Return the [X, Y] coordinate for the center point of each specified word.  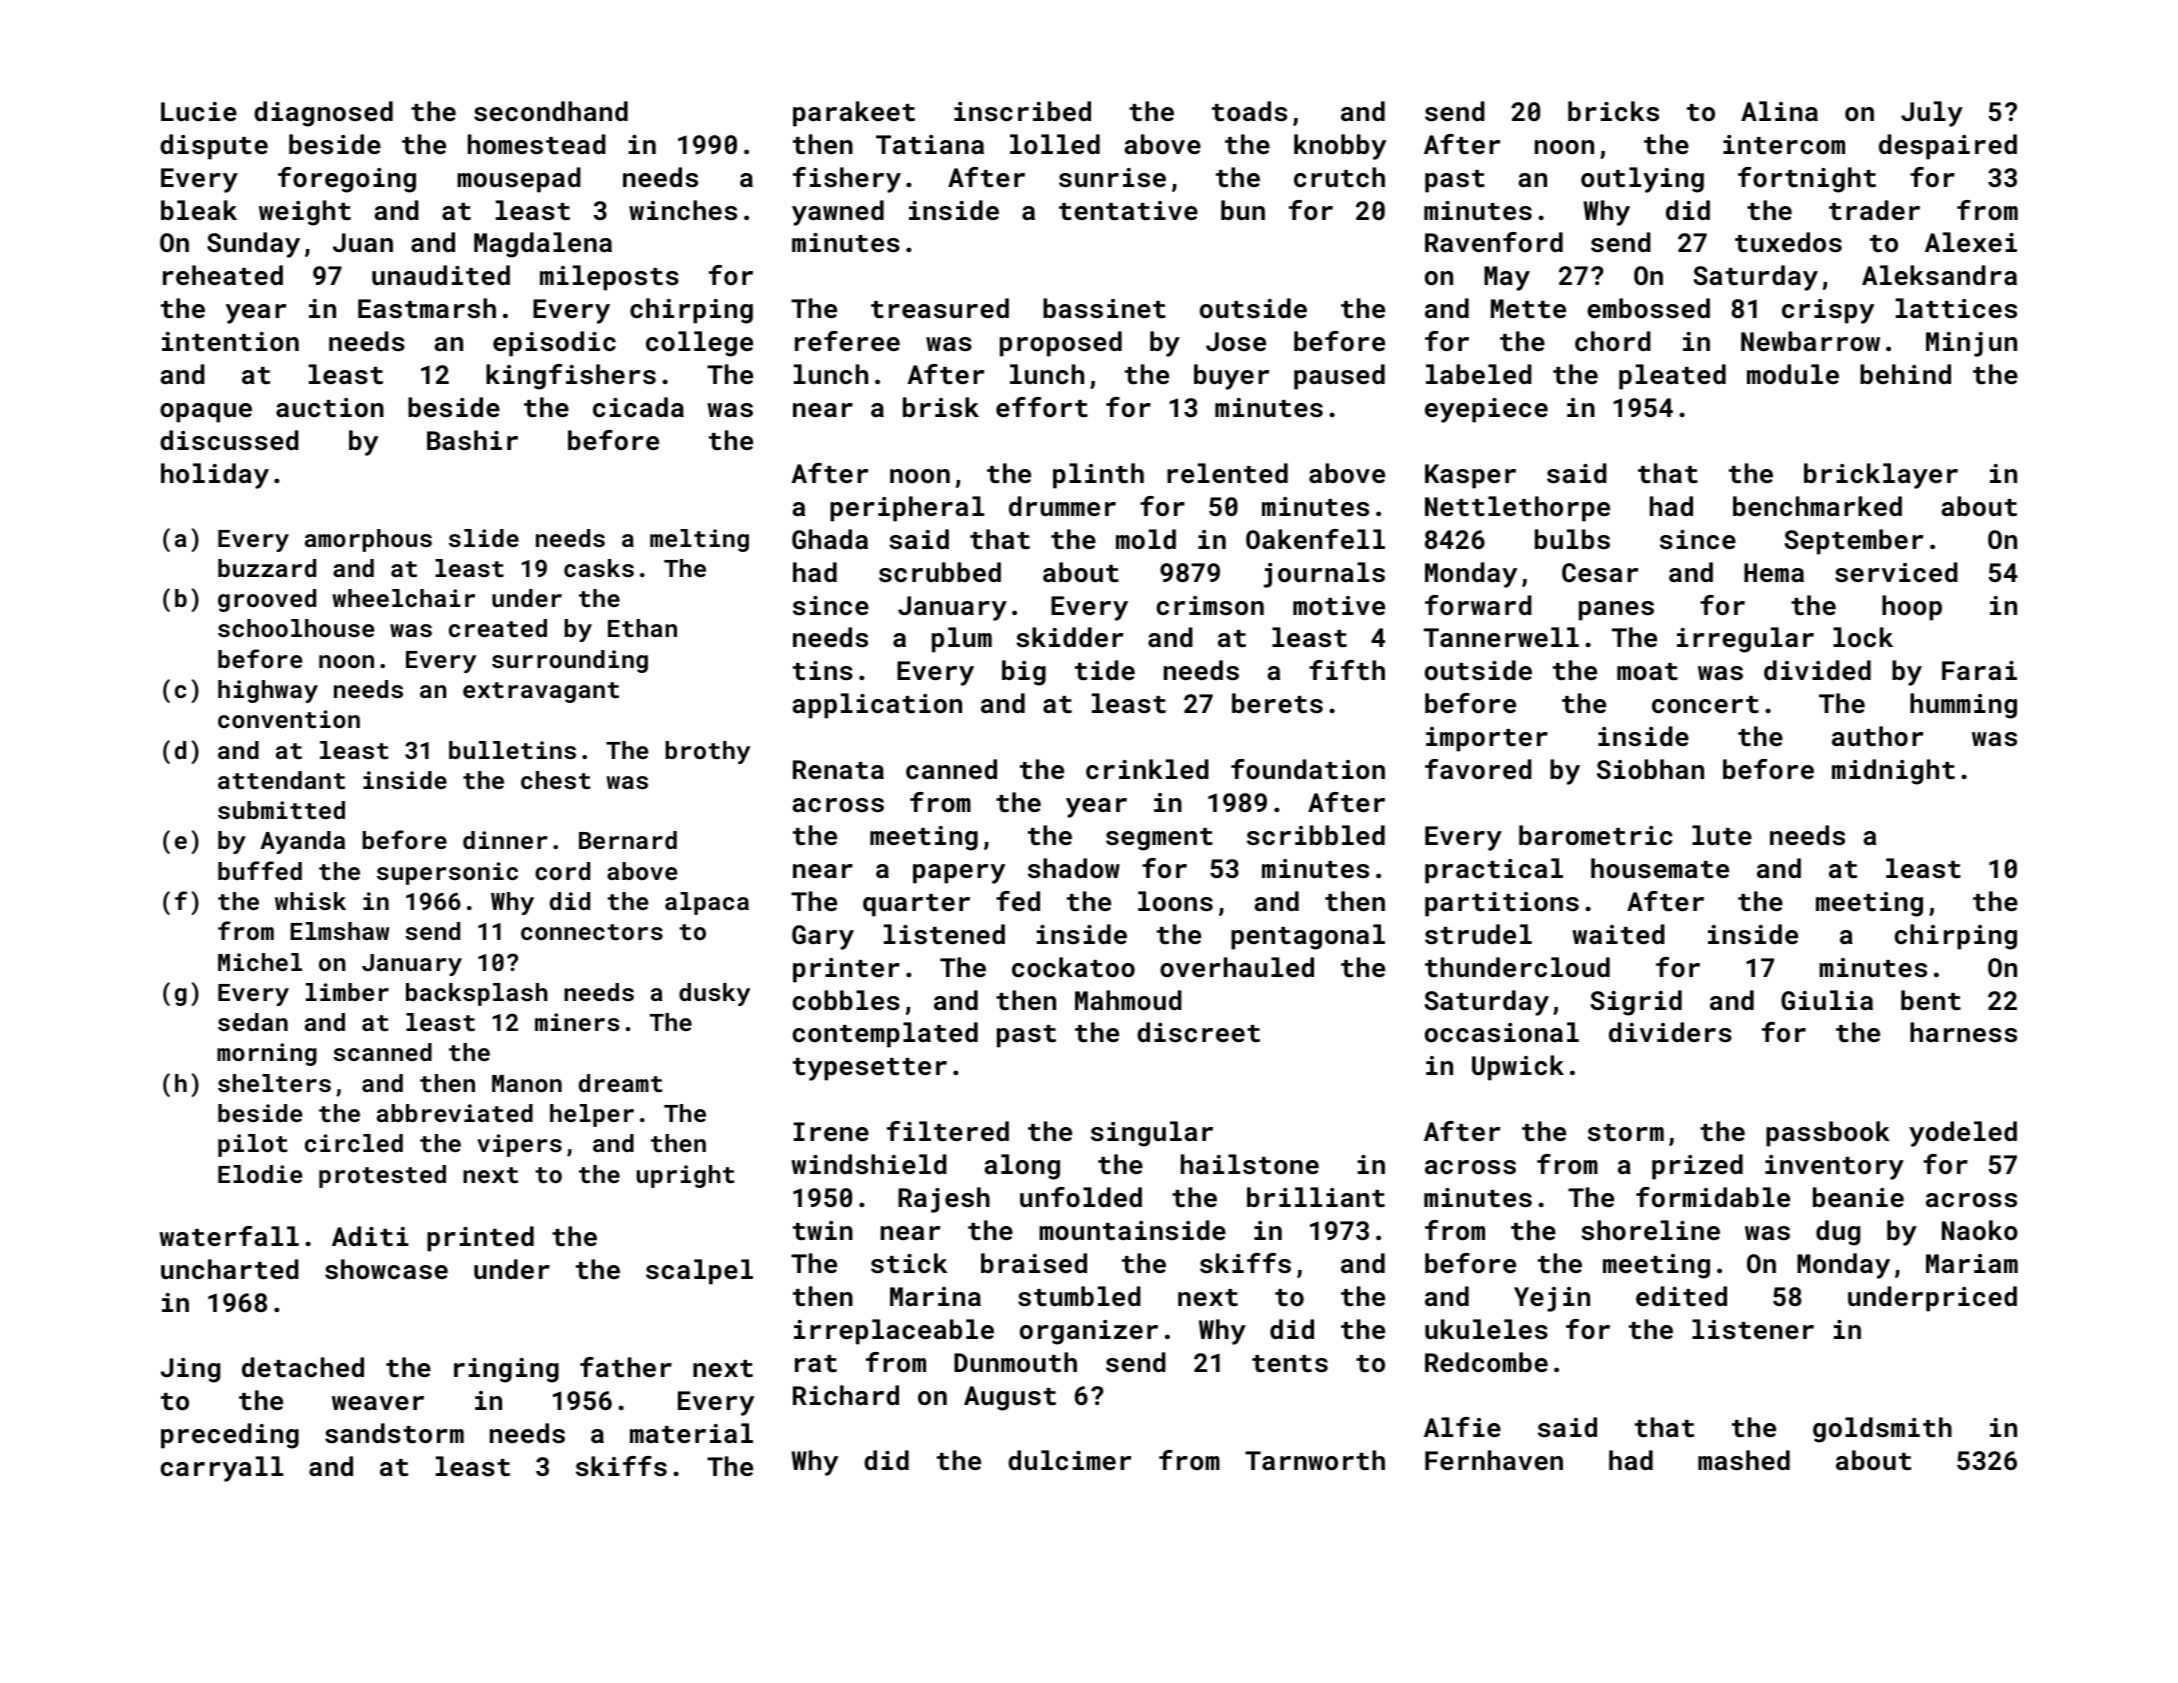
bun [1243, 210]
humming [1963, 706]
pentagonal [1308, 937]
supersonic [447, 873]
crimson [1210, 605]
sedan [253, 1022]
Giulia [1827, 1000]
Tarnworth [1315, 1460]
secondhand [551, 111]
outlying [1642, 180]
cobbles [846, 1000]
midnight [1893, 772]
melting [699, 540]
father [626, 1367]
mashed [1744, 1460]
